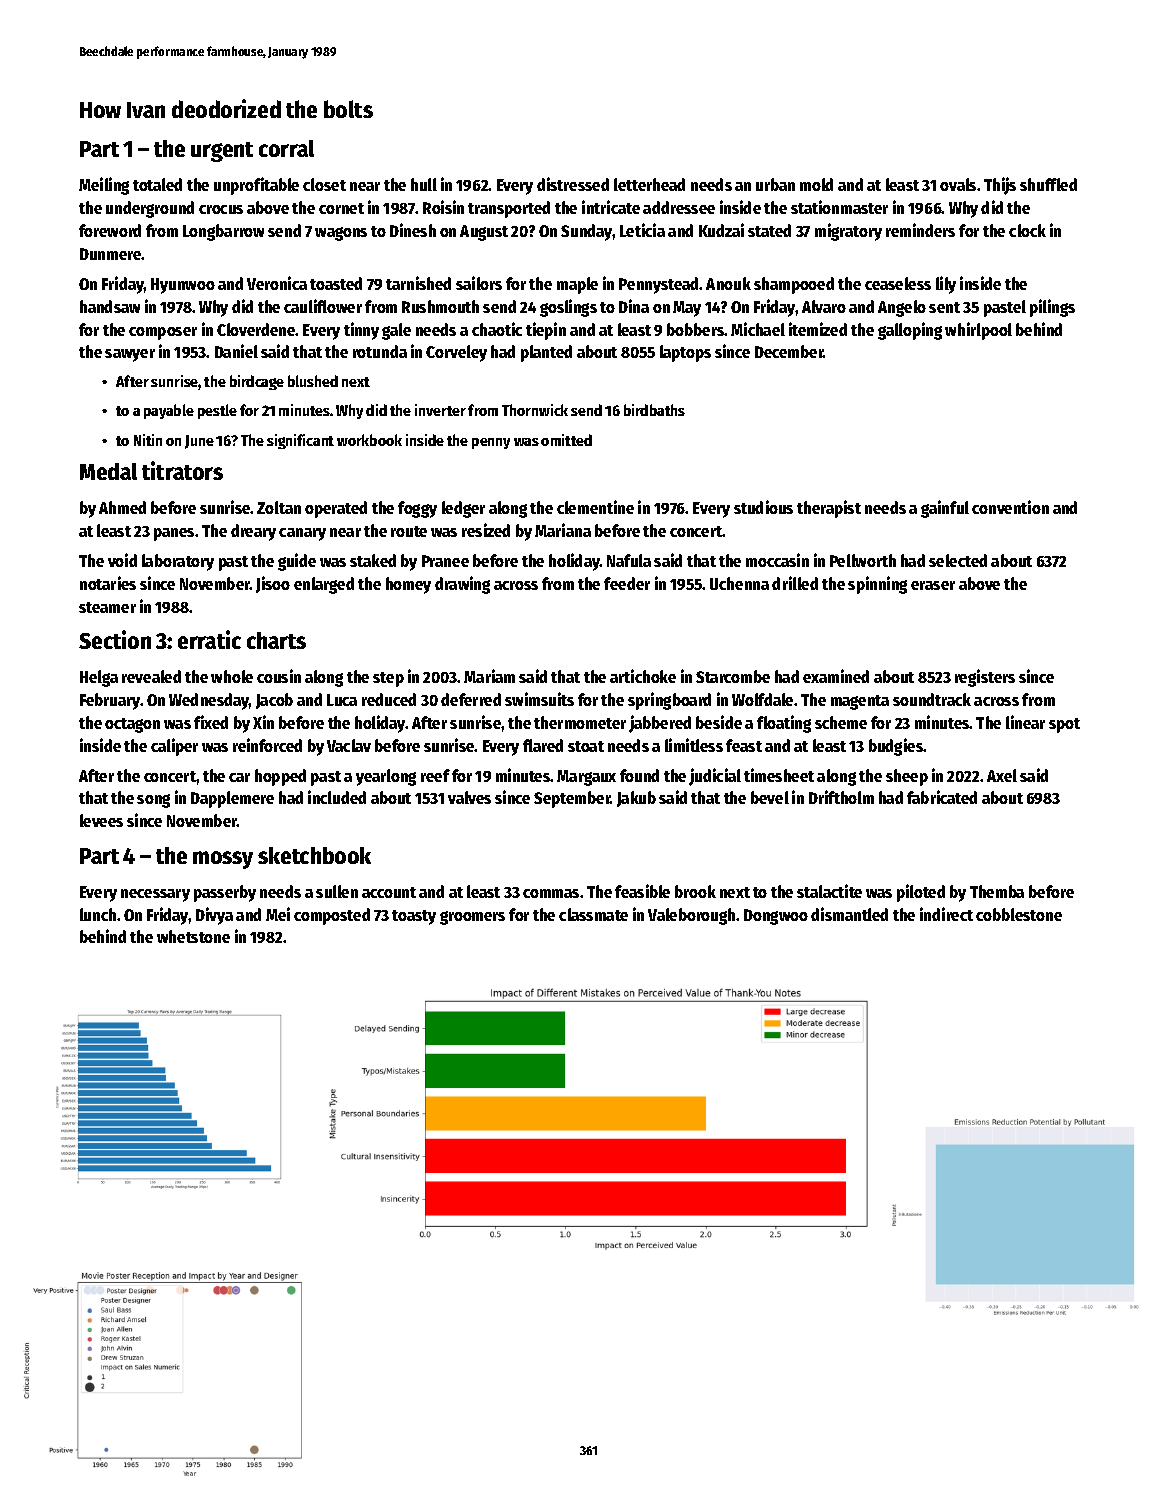  Describe the element at coordinates (236, 351) in the screenshot. I see `Daniel` at that location.
